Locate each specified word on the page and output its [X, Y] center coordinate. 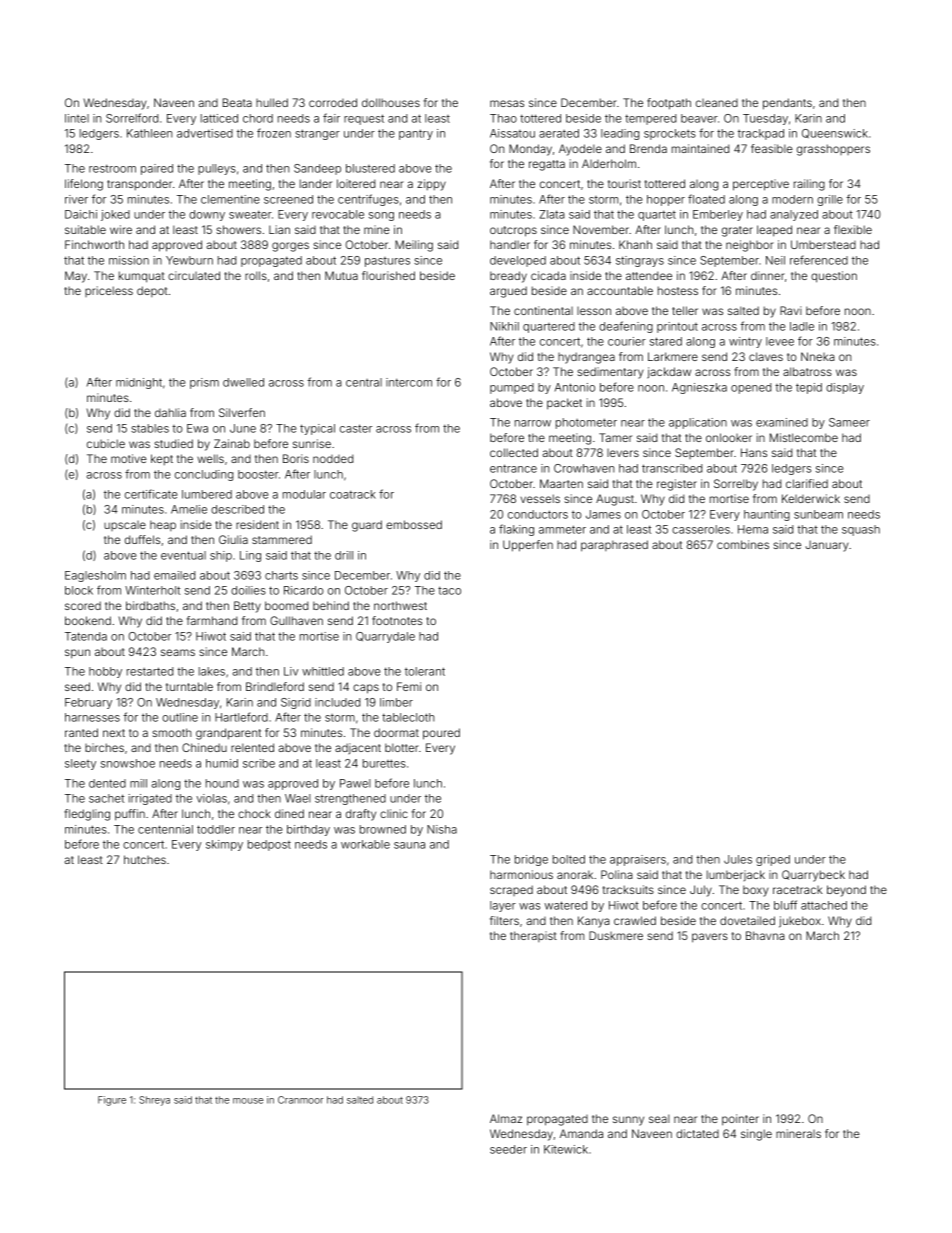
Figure [112, 1101]
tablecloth [408, 717]
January [827, 546]
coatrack [353, 494]
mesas [507, 103]
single [756, 1135]
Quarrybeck [813, 876]
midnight [139, 383]
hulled [272, 102]
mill [138, 783]
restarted [150, 671]
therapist [533, 936]
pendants [787, 104]
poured [441, 734]
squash [861, 530]
